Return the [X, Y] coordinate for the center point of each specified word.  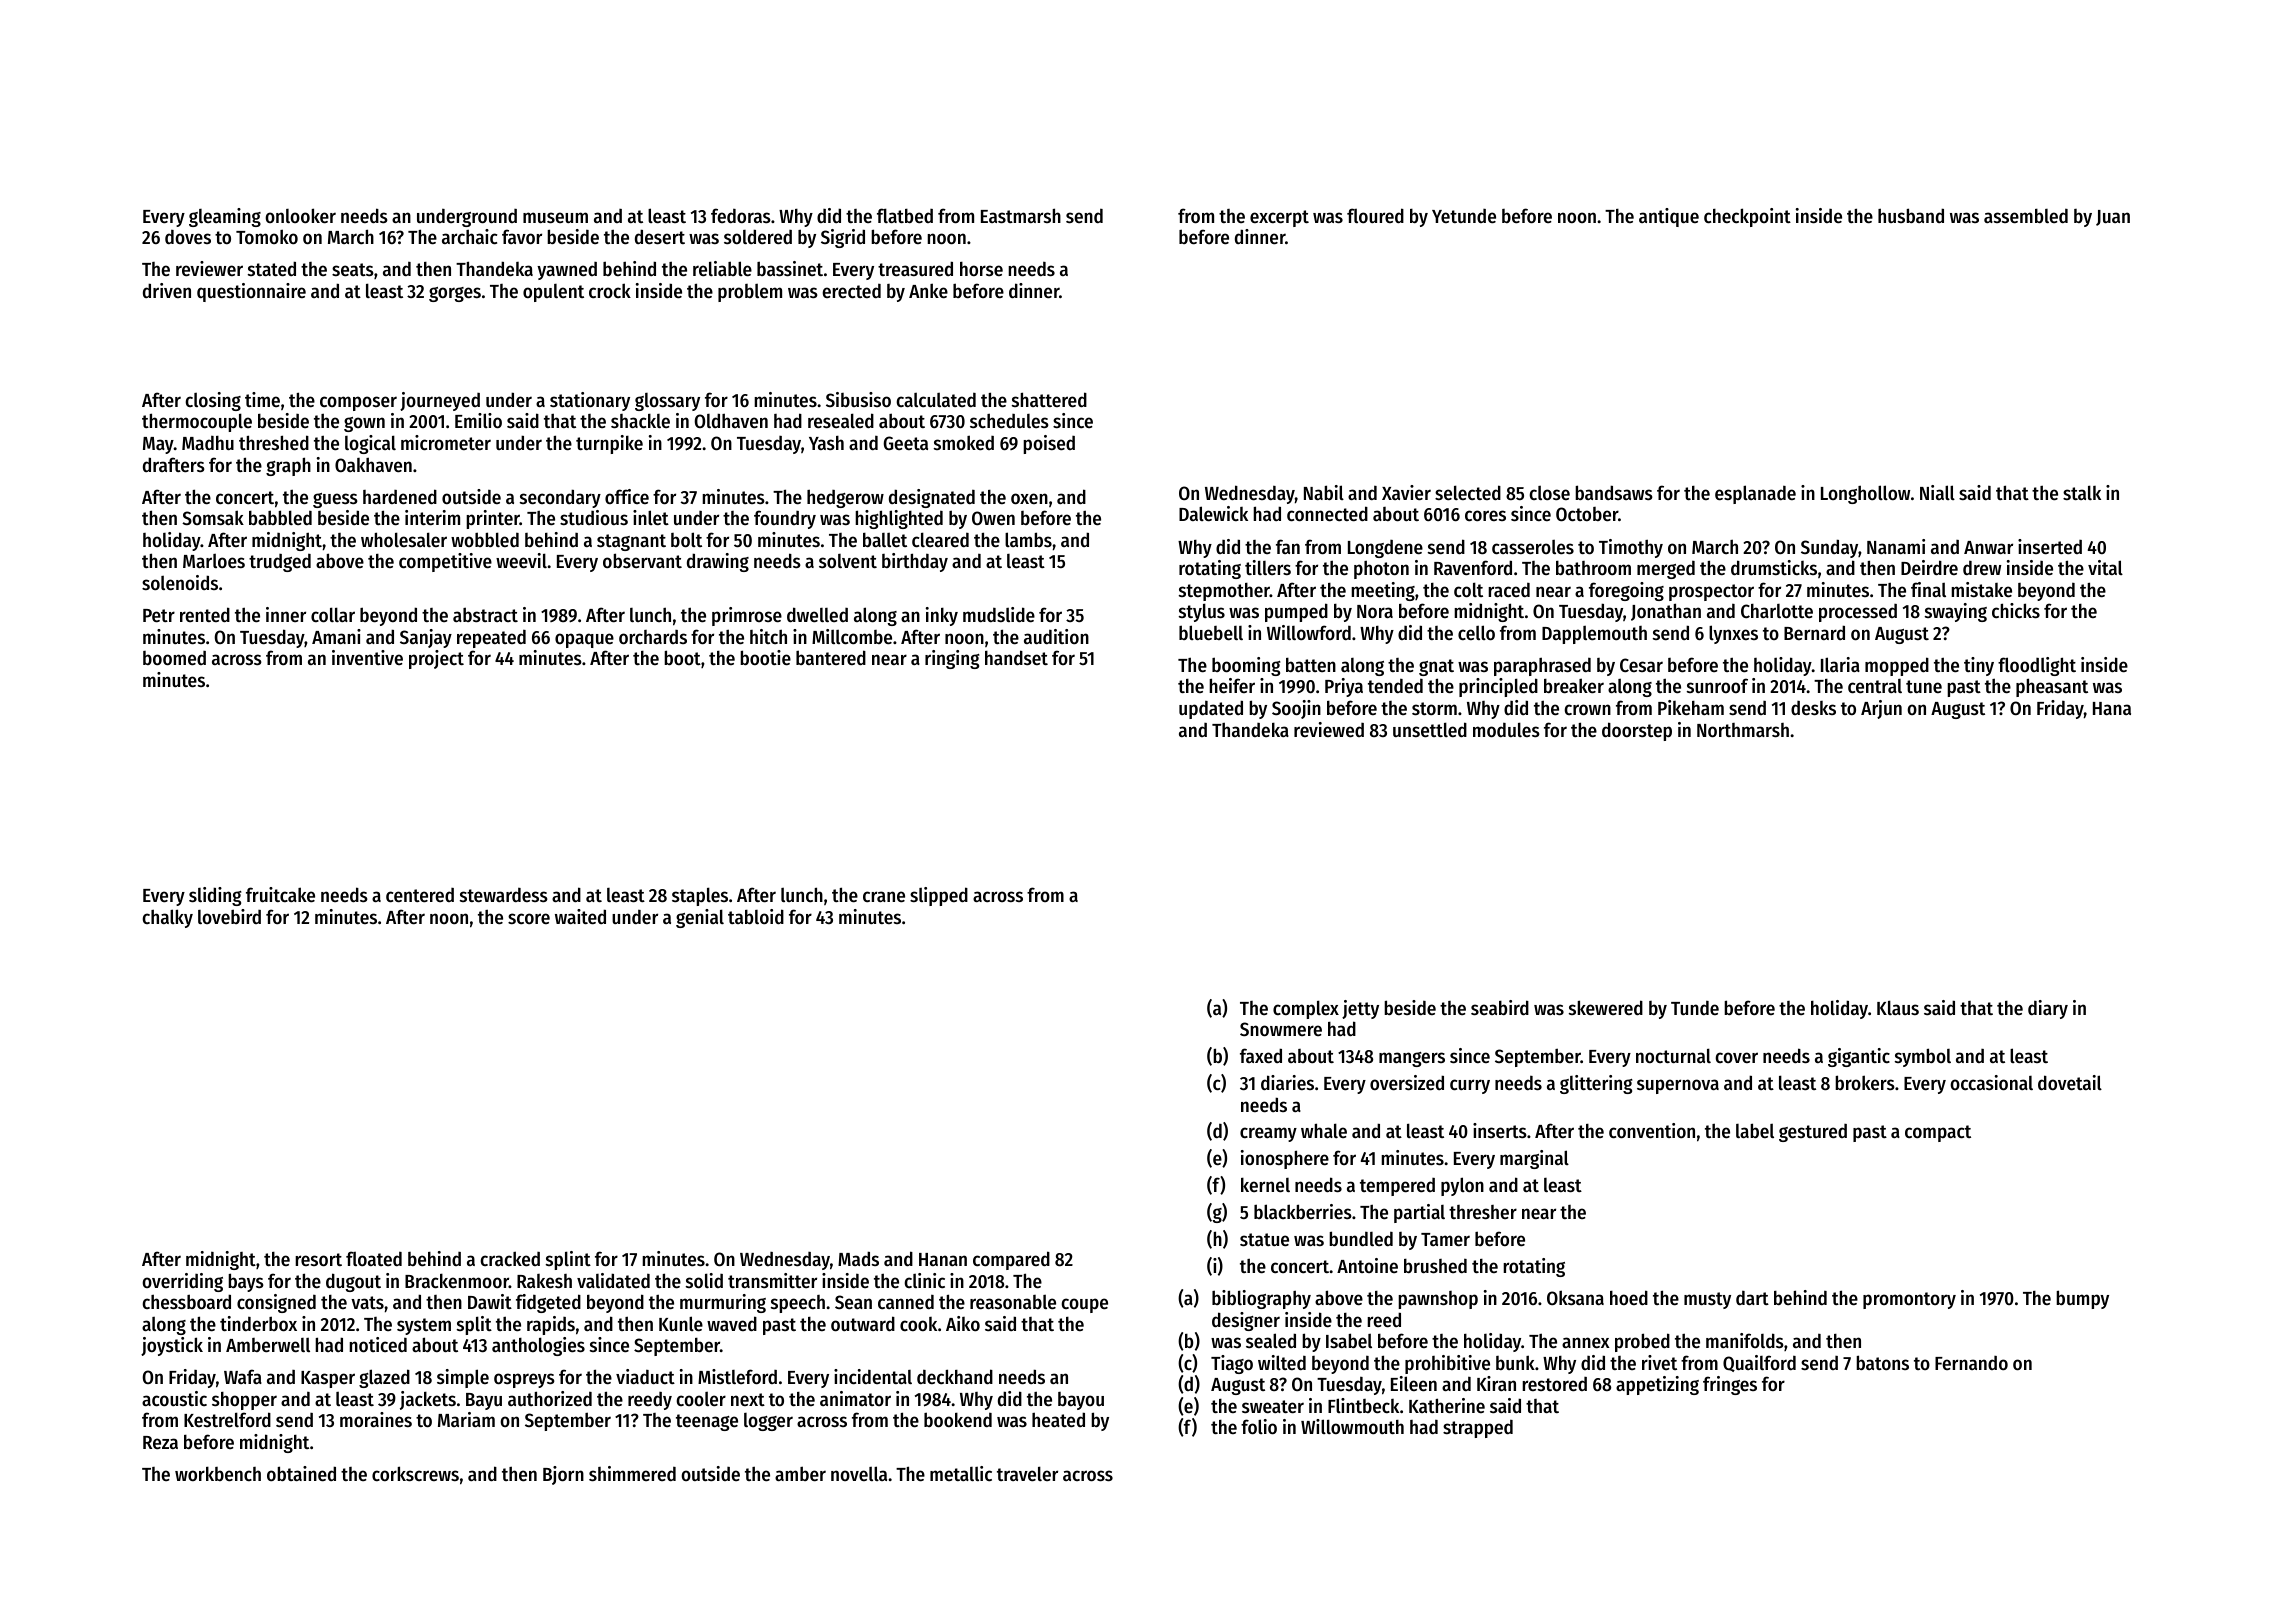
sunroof [1717, 686]
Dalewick [1213, 514]
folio [1259, 1427]
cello [1476, 633]
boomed [174, 658]
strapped [1478, 1428]
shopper [244, 1401]
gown [364, 424]
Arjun [1881, 709]
